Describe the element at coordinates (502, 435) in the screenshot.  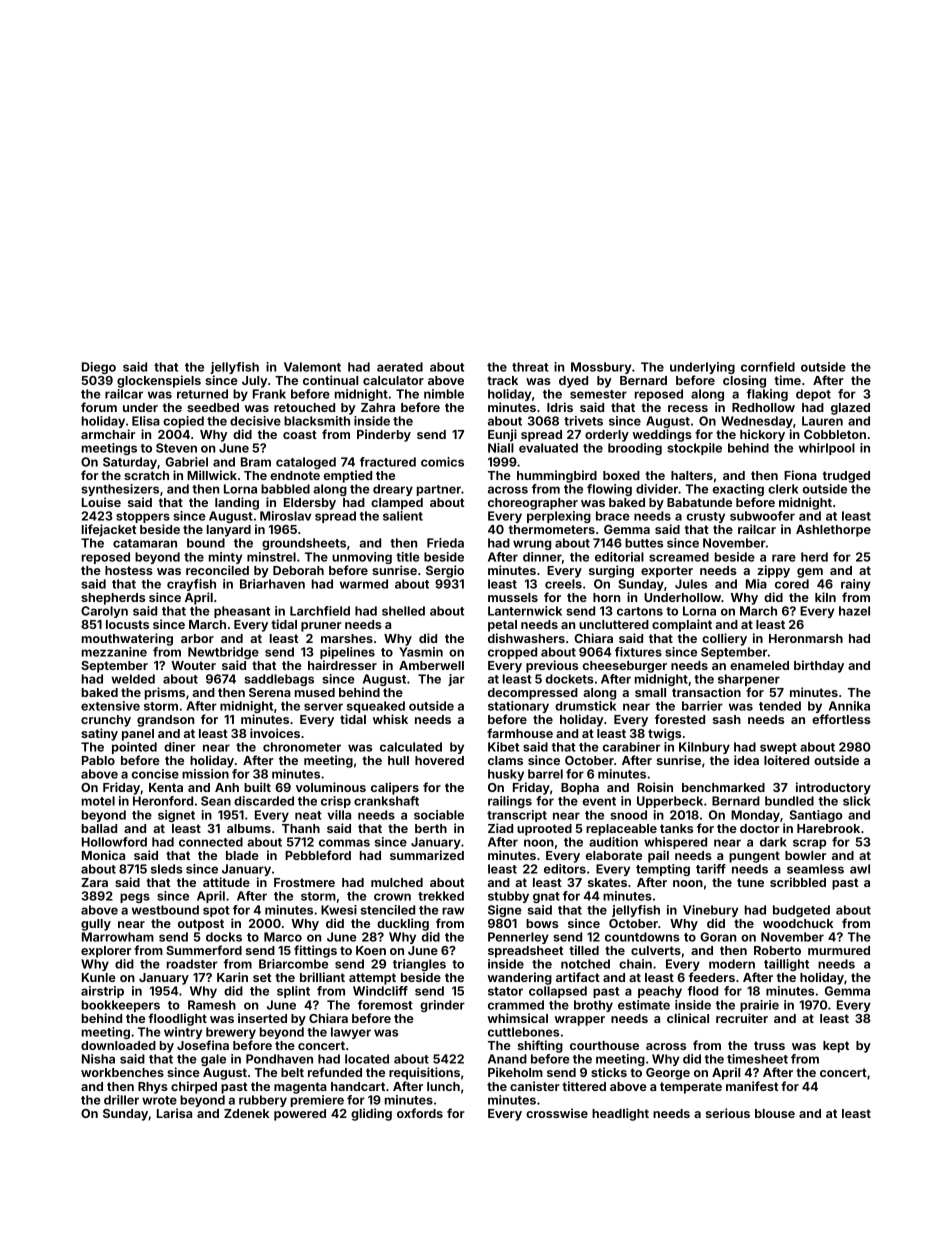
I see `Eunji` at that location.
